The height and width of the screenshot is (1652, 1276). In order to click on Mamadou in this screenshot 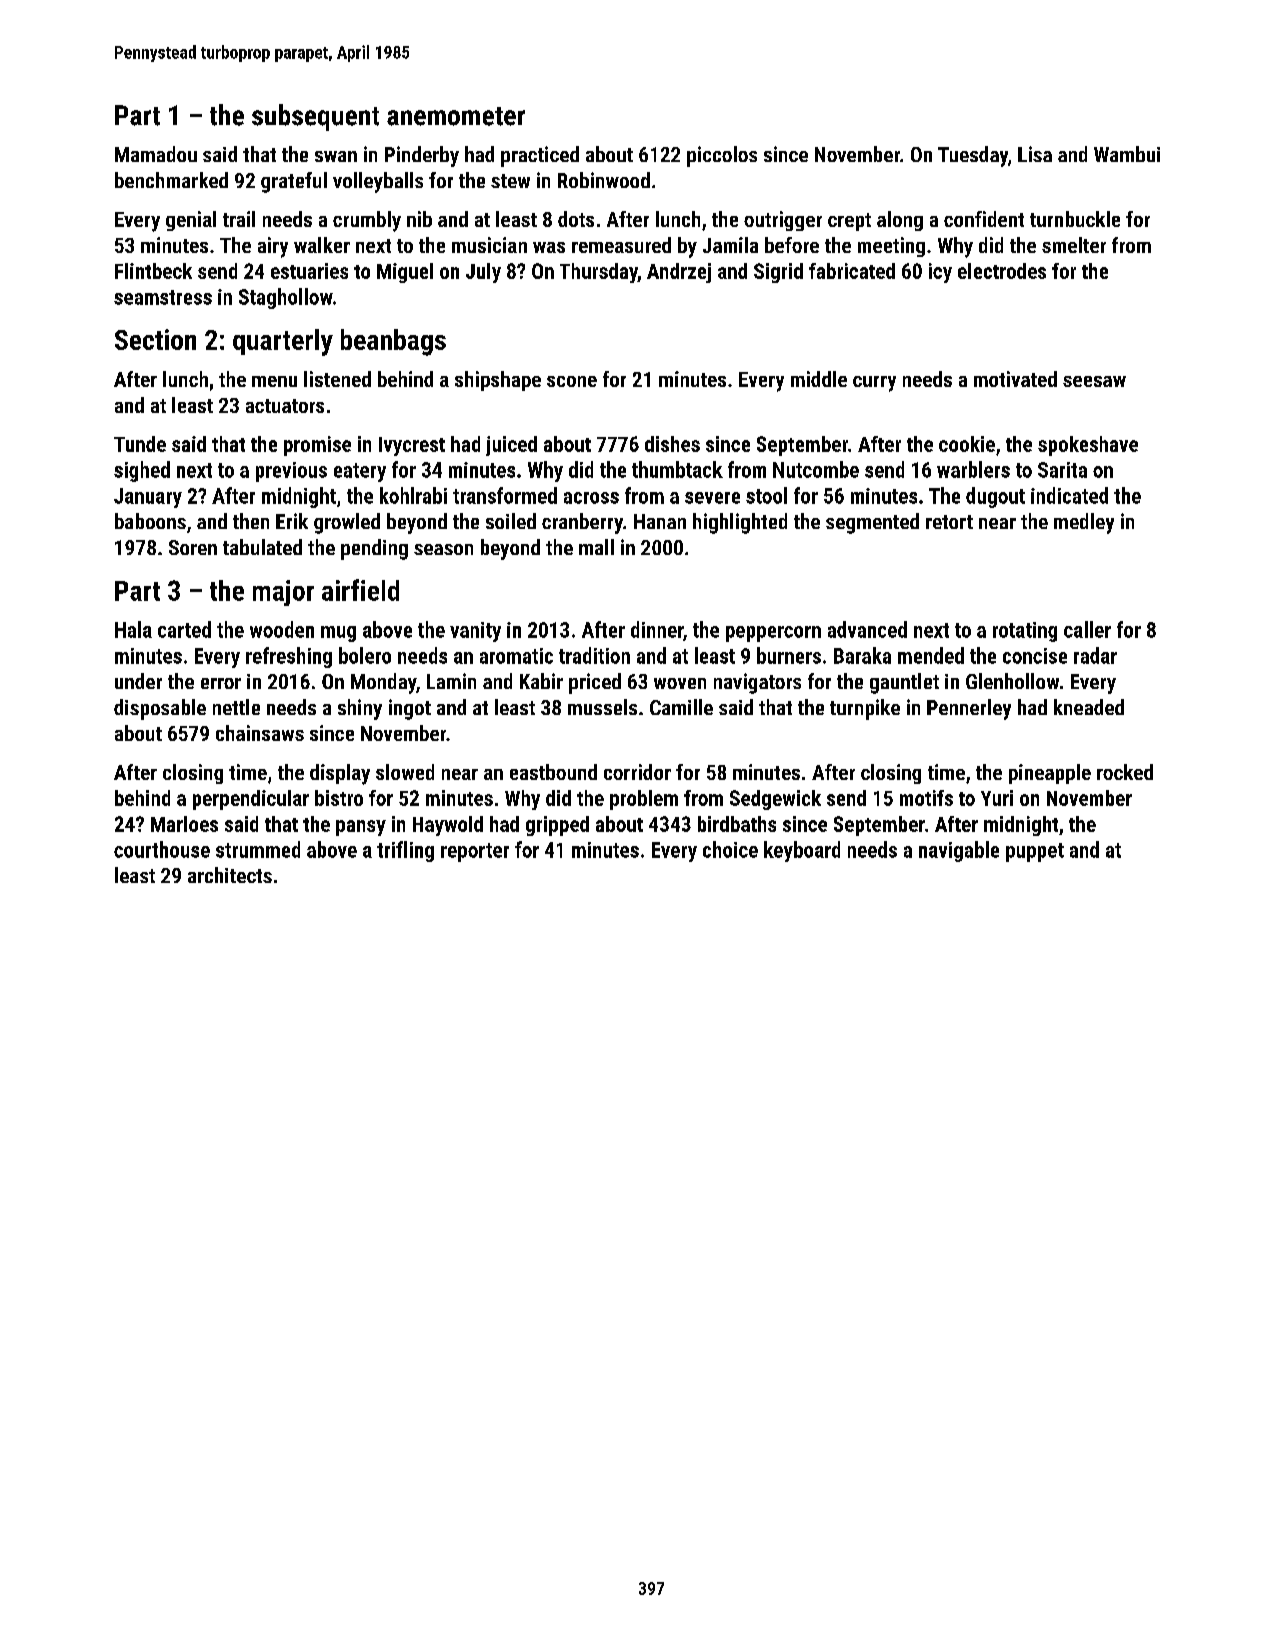, I will do `click(156, 154)`.
